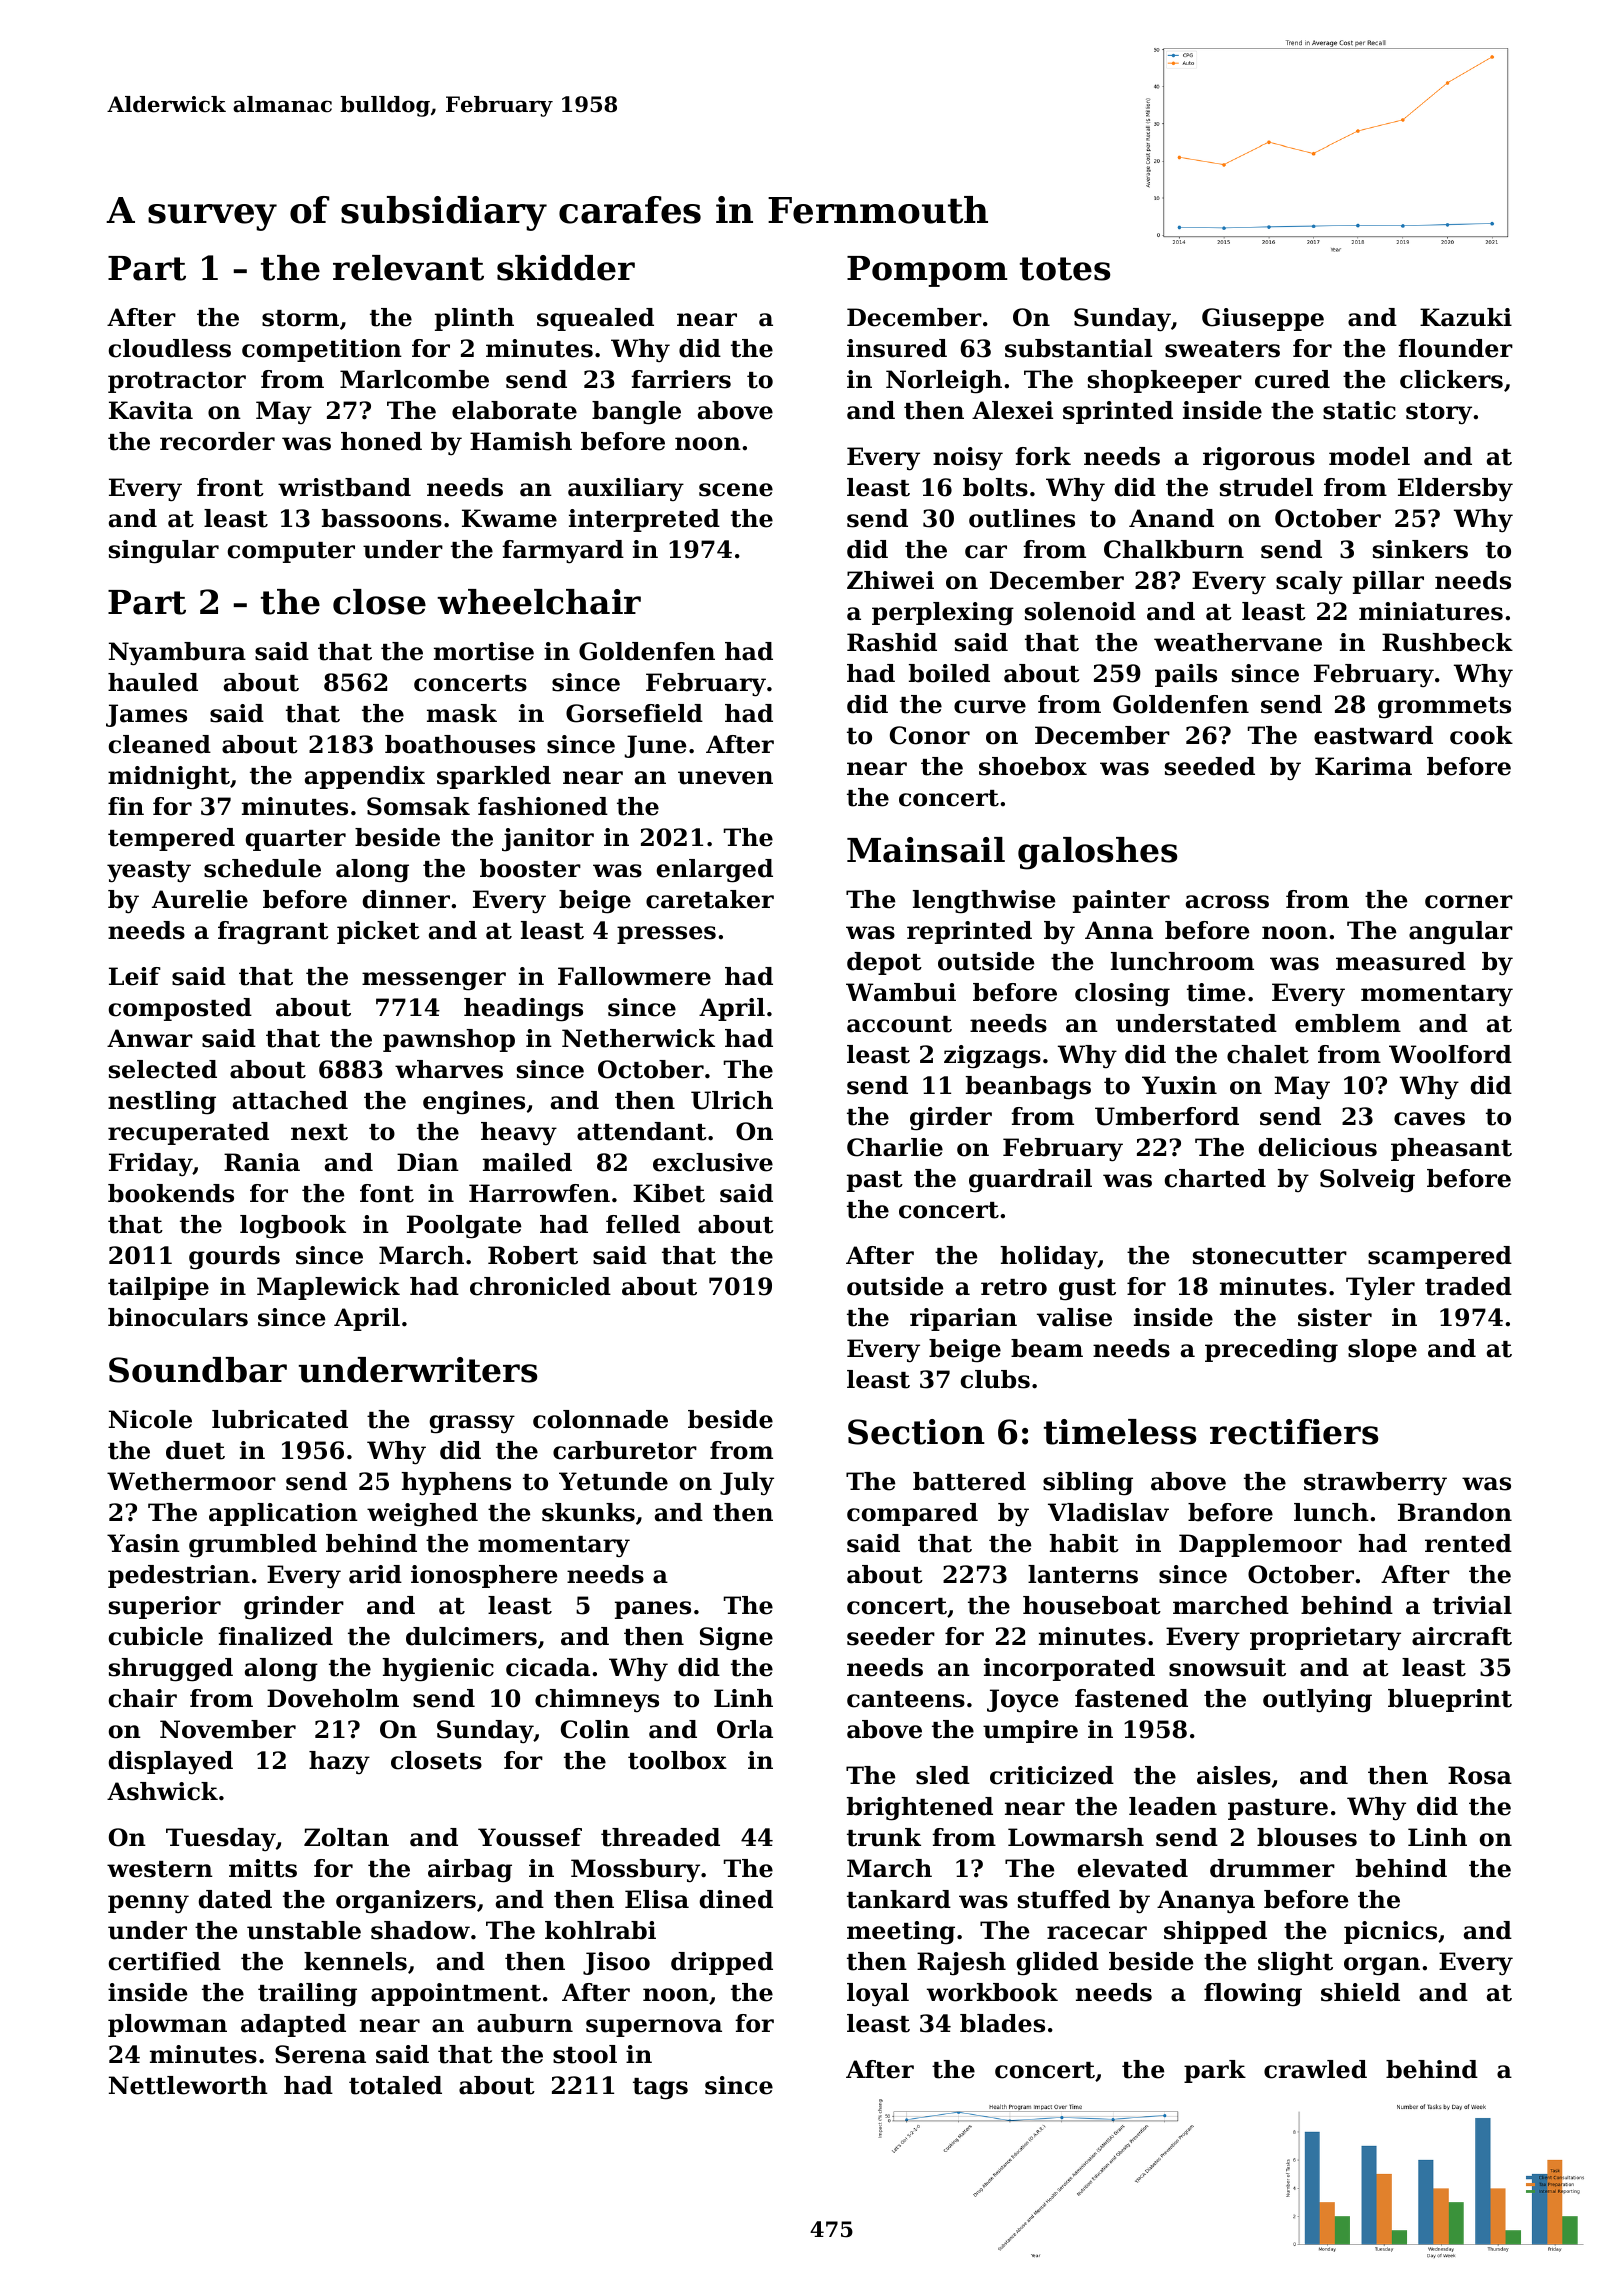  I want to click on honed, so click(381, 441).
